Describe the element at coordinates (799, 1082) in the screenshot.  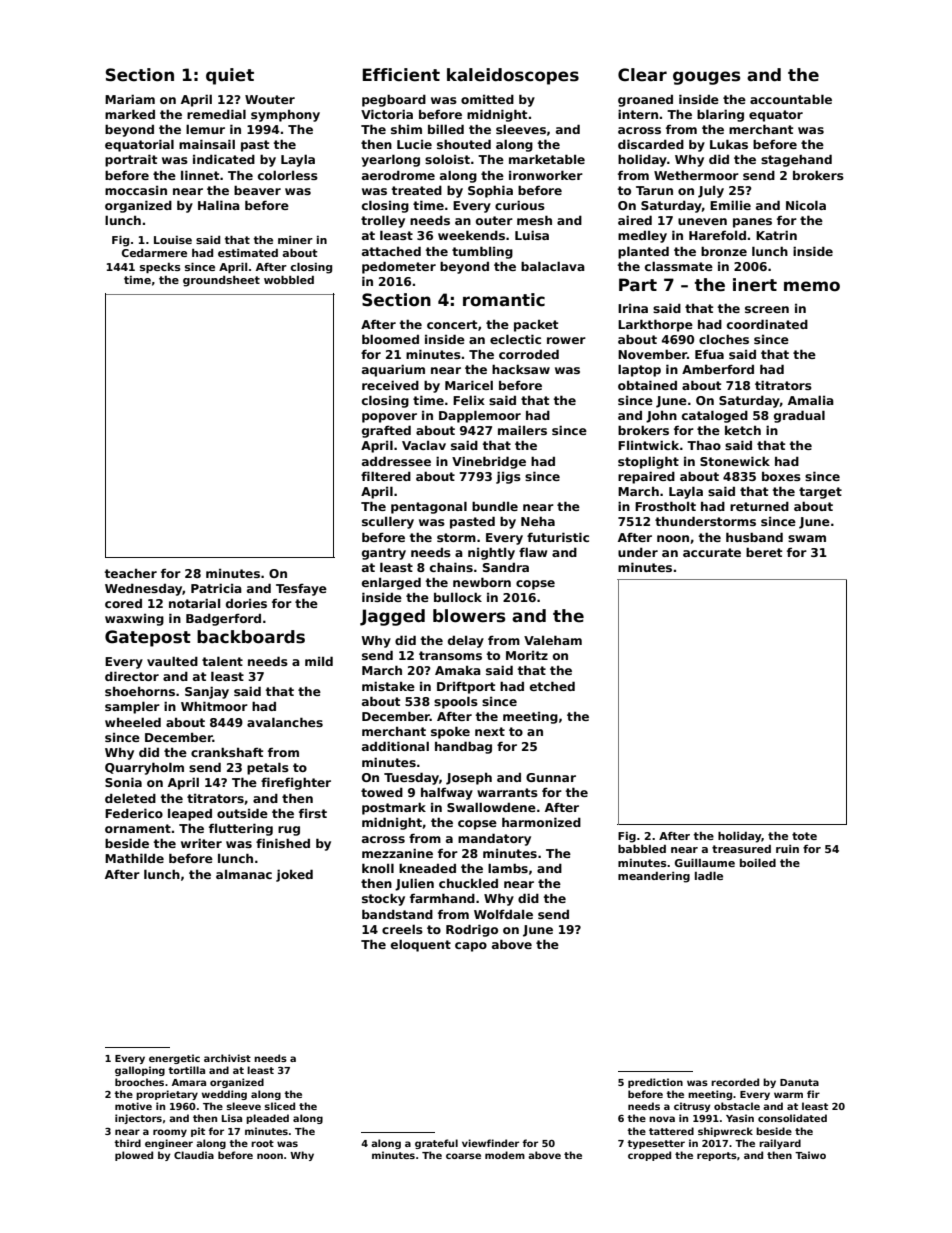
I see `Danuta` at that location.
